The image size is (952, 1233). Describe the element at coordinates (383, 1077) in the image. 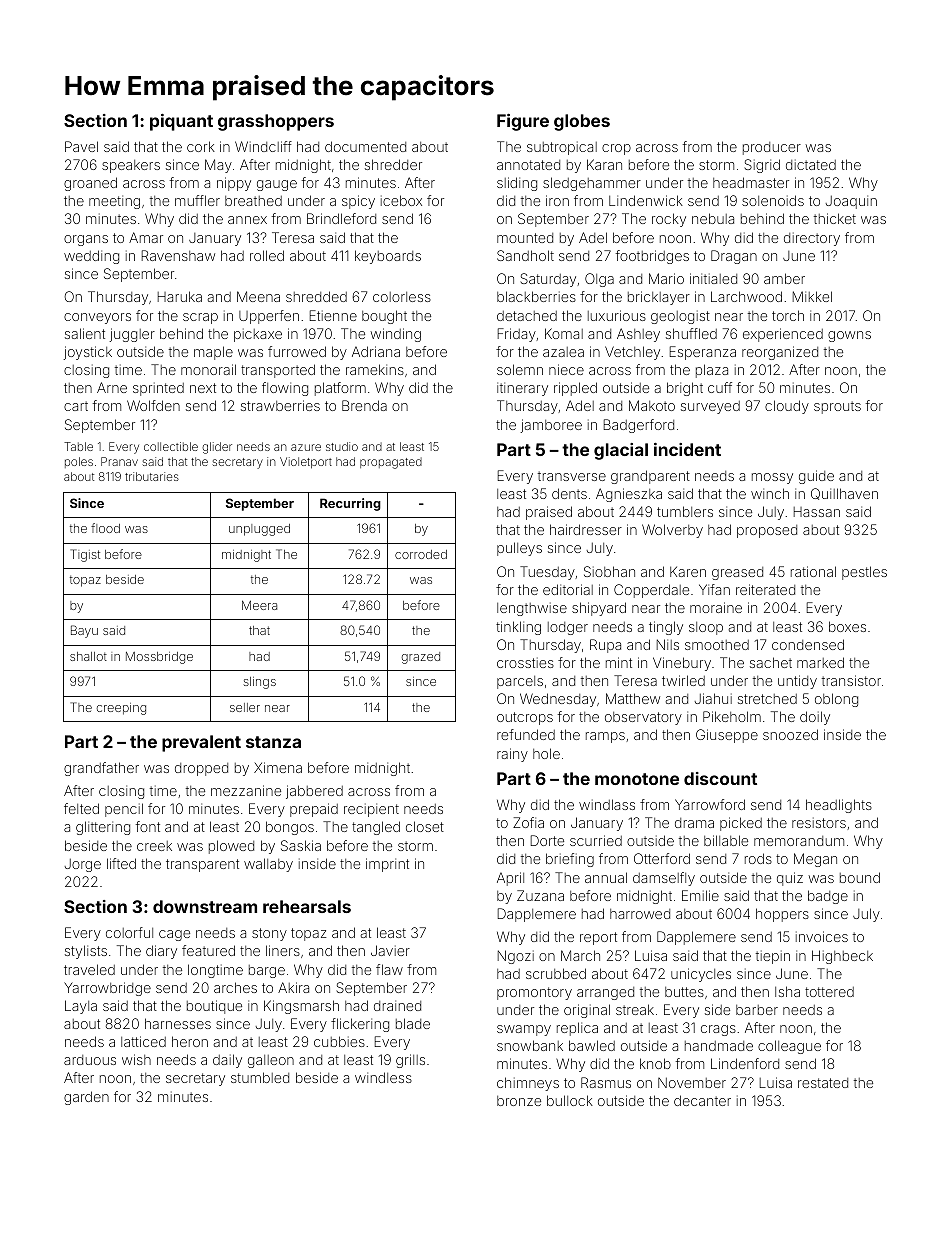

I see `windless` at that location.
